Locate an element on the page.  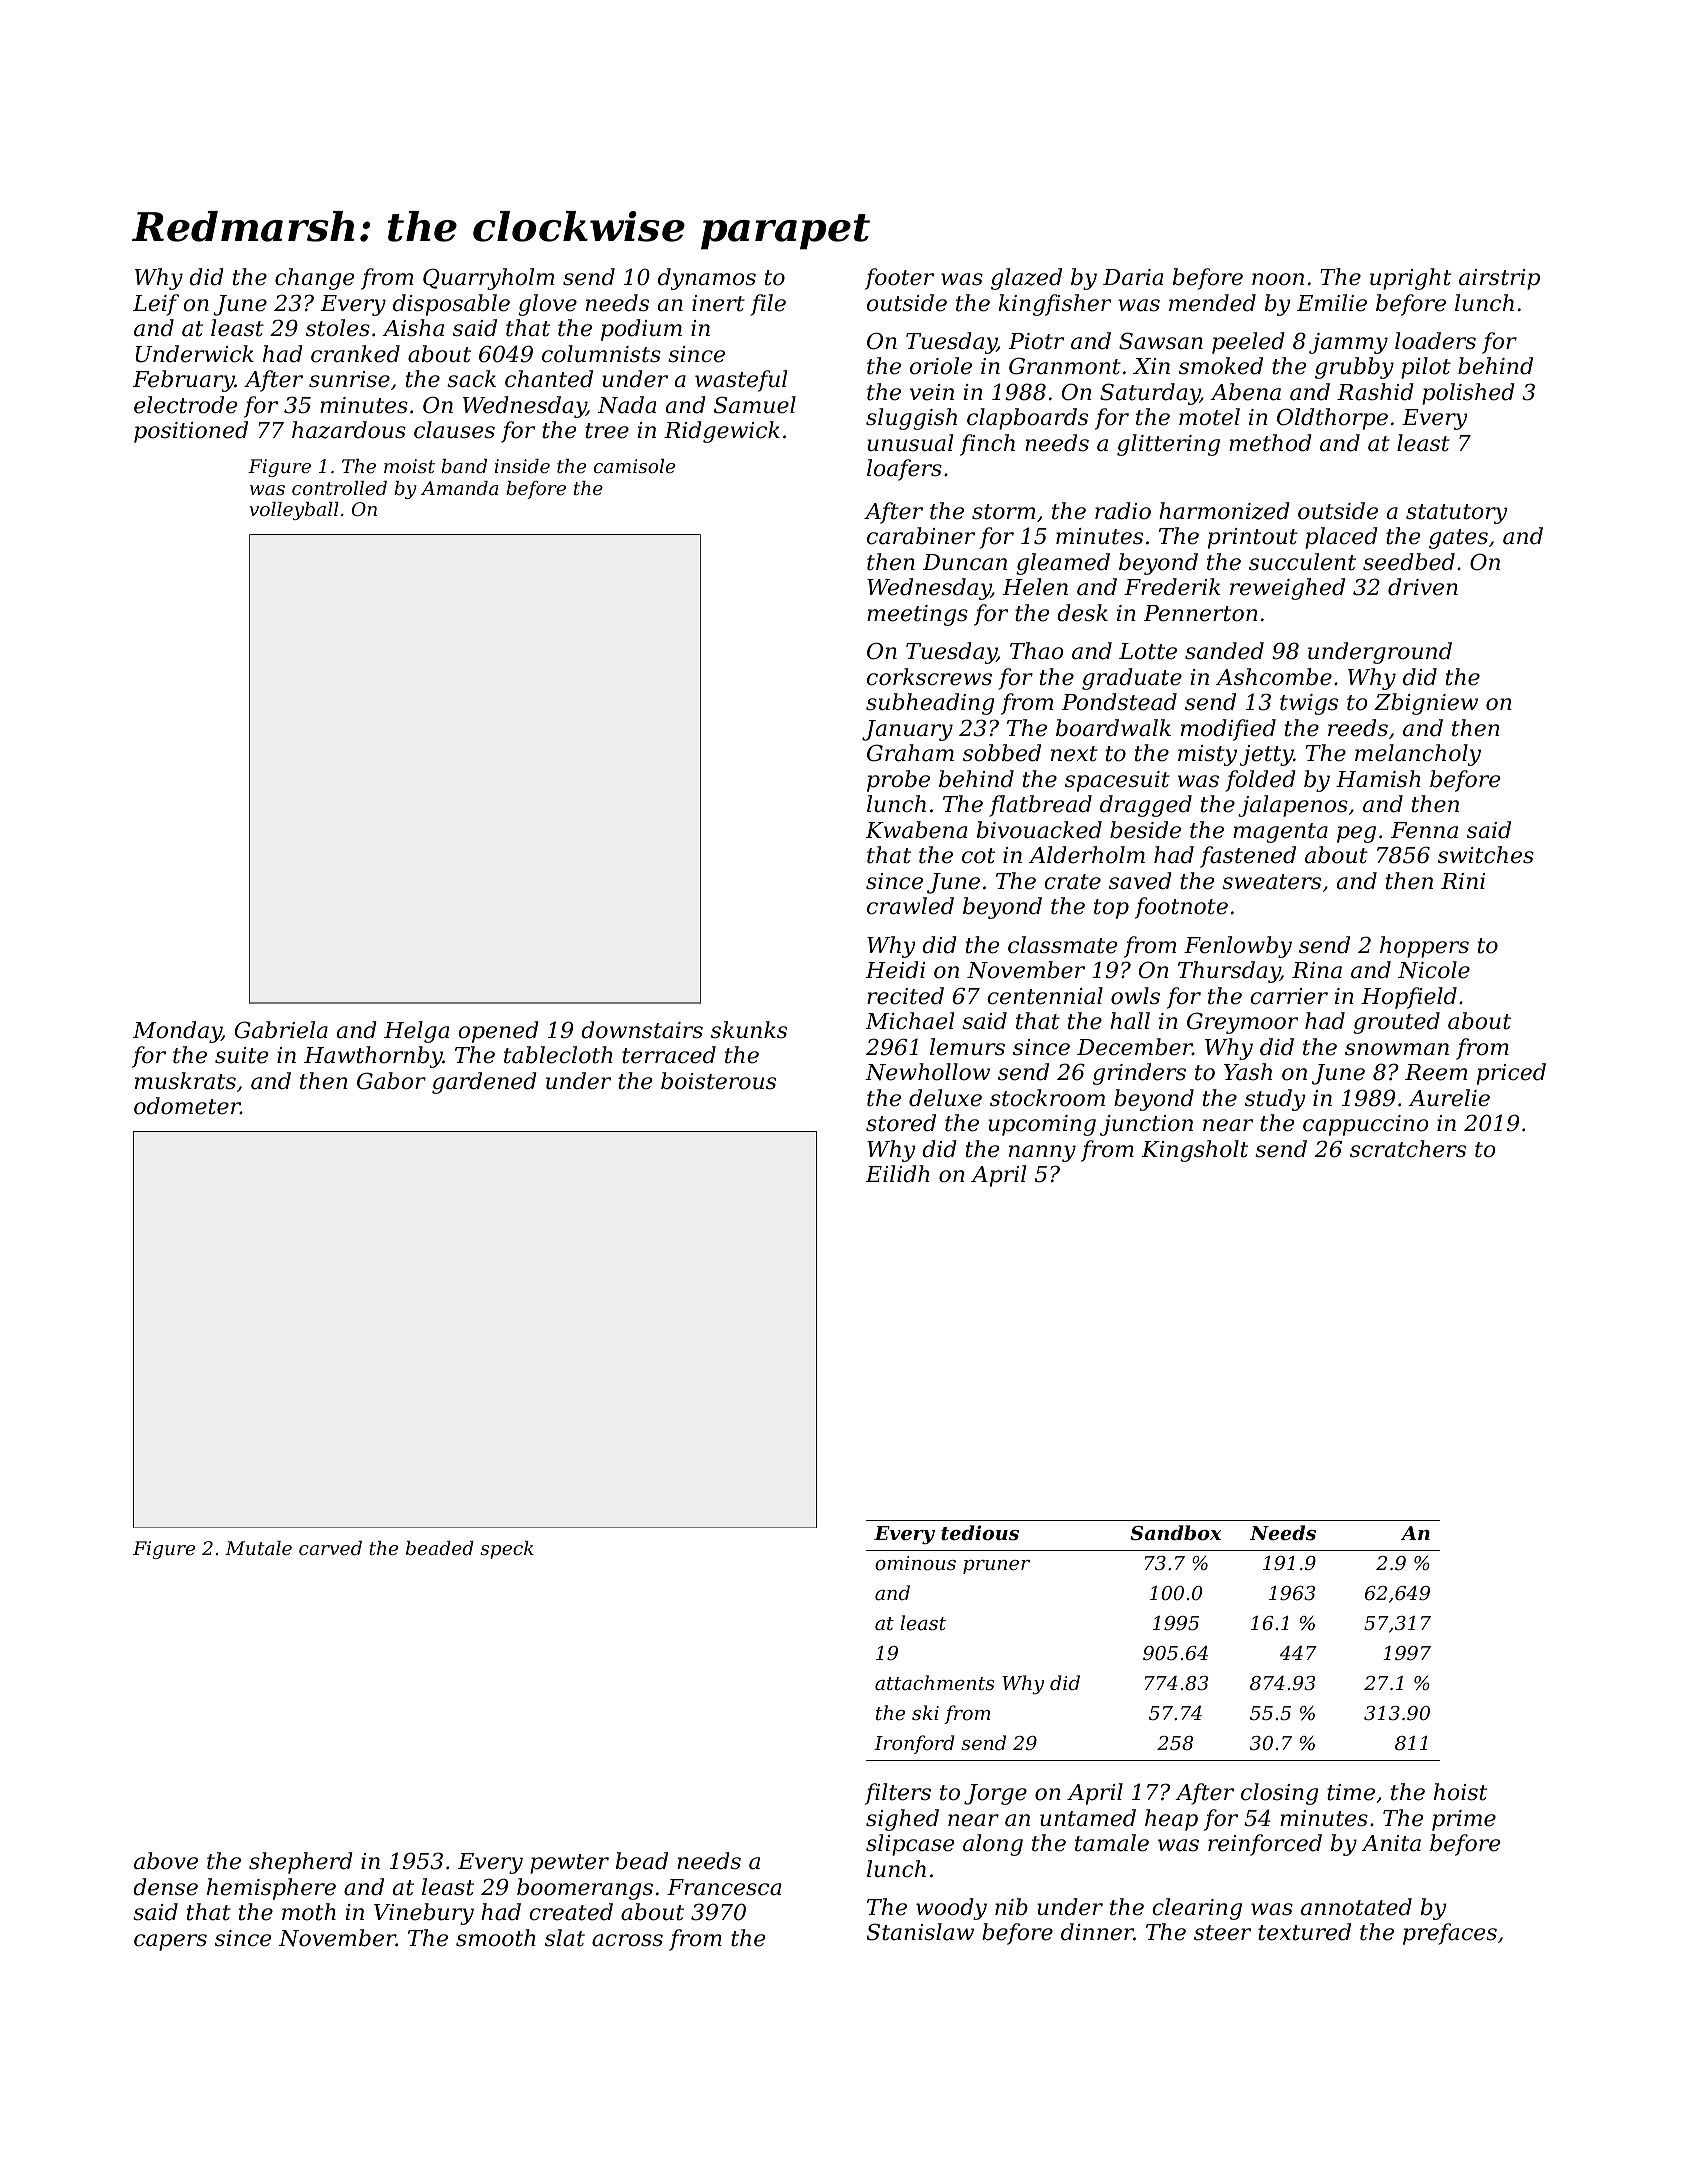
motel is located at coordinates (1209, 417).
